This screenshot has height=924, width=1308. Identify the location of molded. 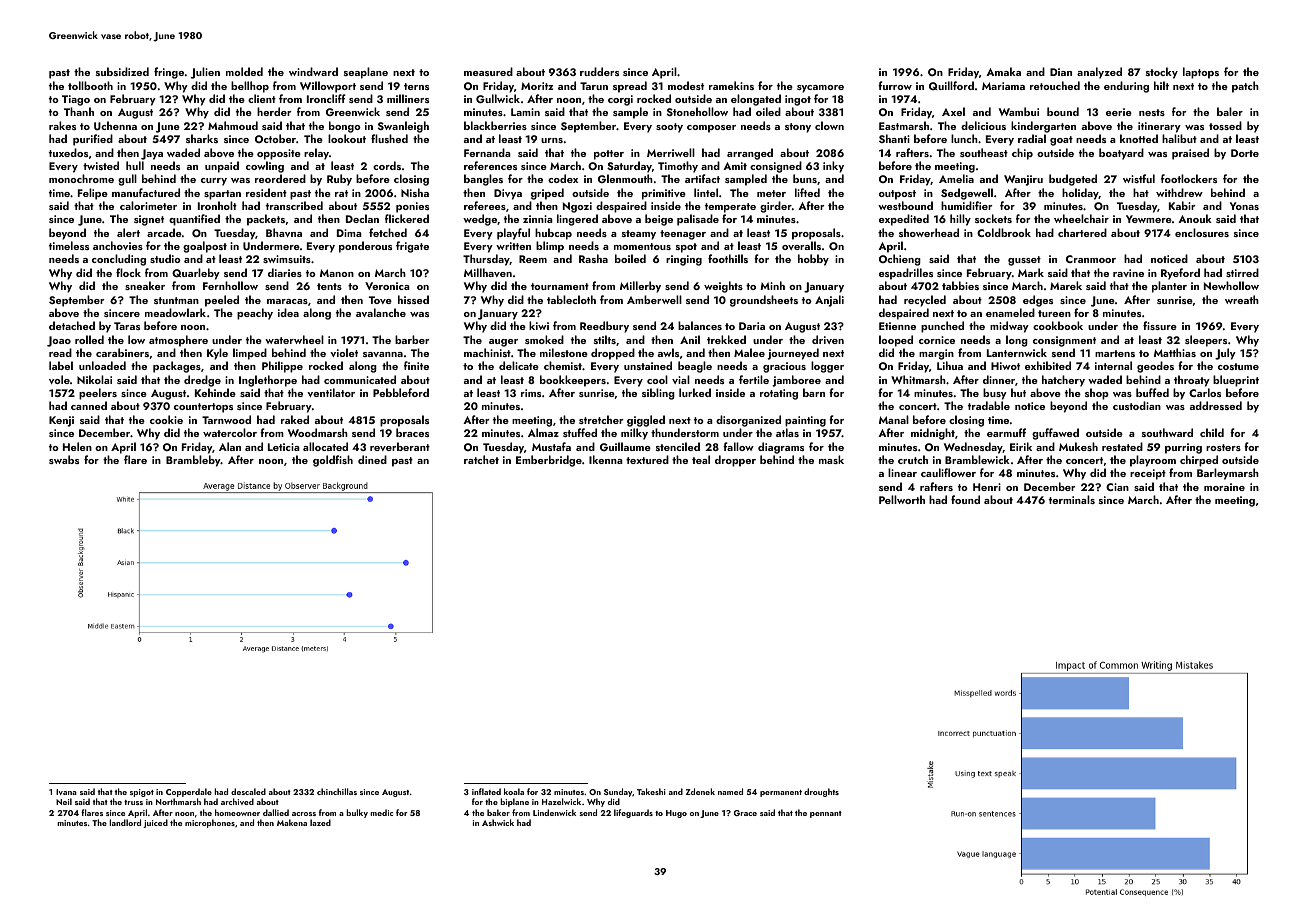
(244, 71).
